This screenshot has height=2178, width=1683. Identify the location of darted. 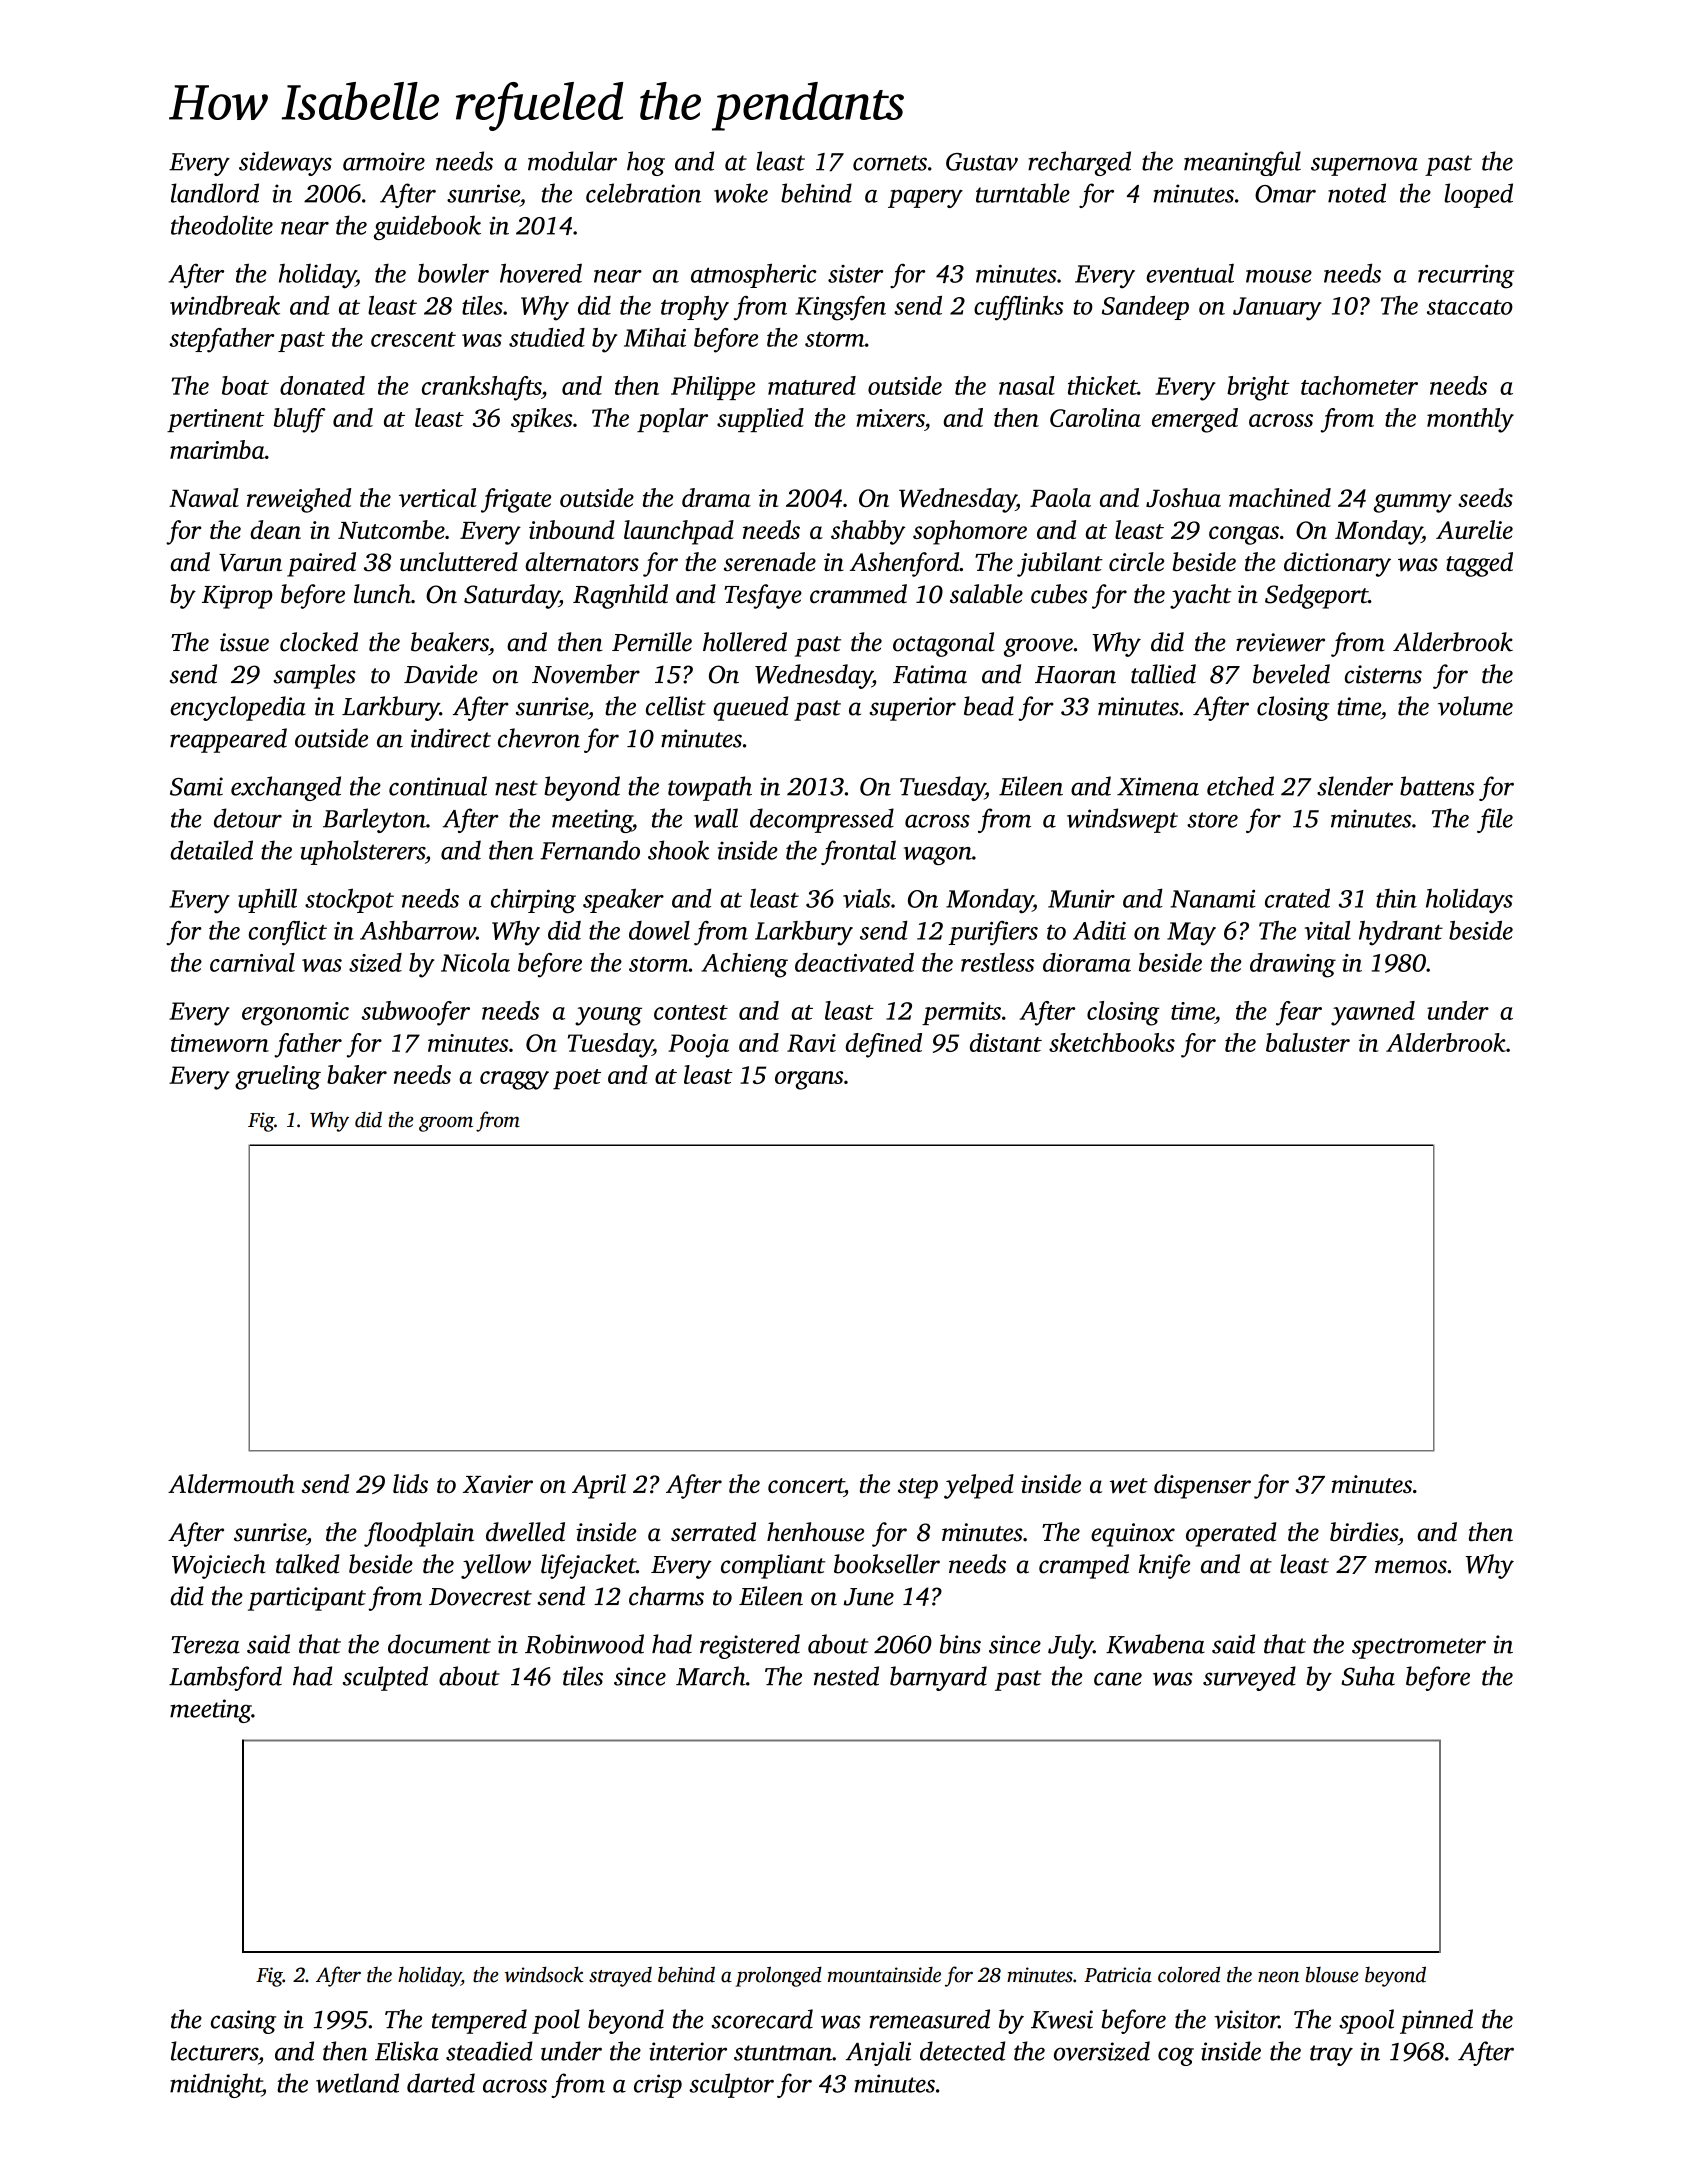
(441, 2083).
